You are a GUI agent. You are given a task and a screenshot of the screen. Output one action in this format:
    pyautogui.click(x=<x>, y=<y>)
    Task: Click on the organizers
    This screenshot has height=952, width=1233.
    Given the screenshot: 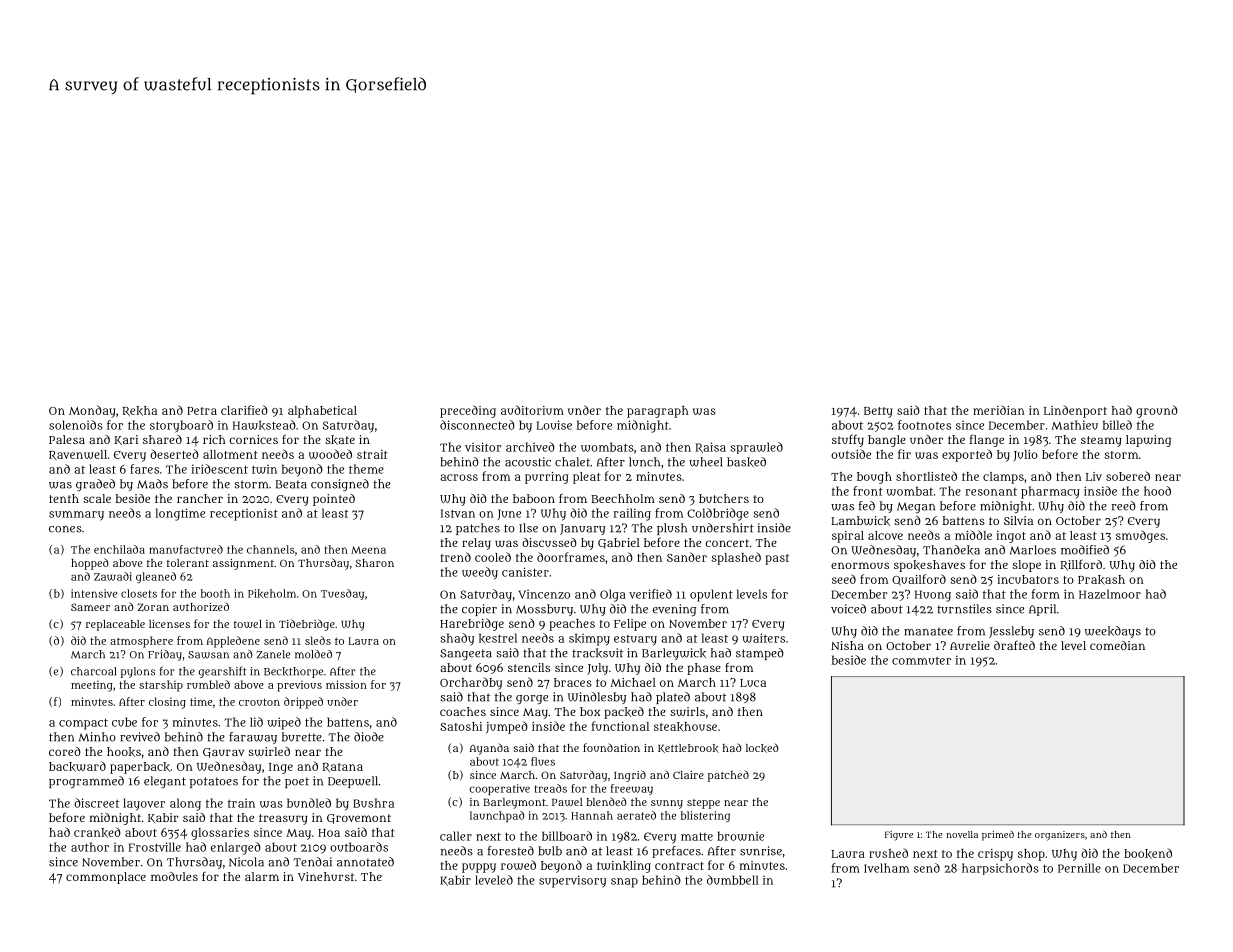 What is the action you would take?
    pyautogui.click(x=1060, y=836)
